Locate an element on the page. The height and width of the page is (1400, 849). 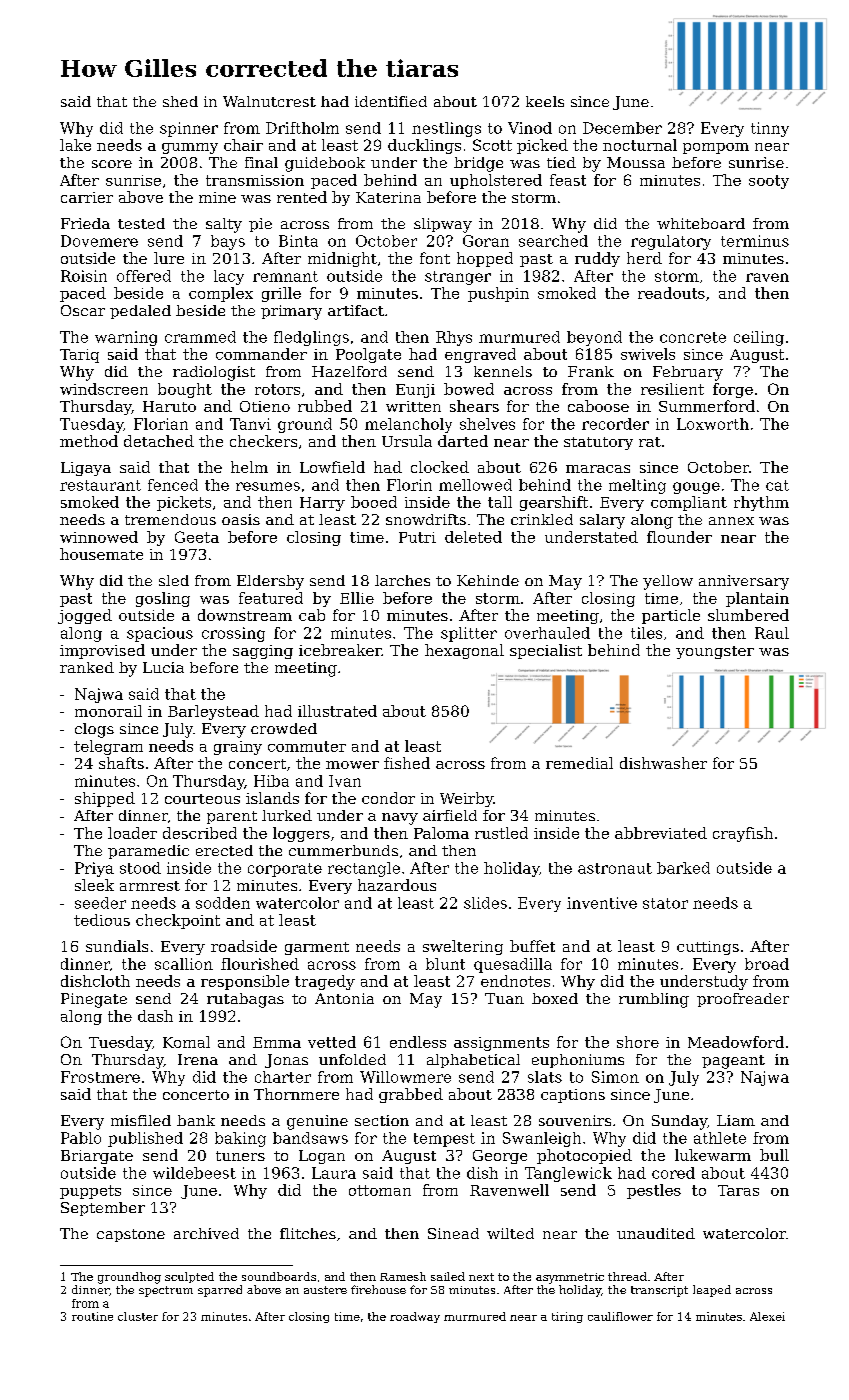
fenced is located at coordinates (173, 485).
